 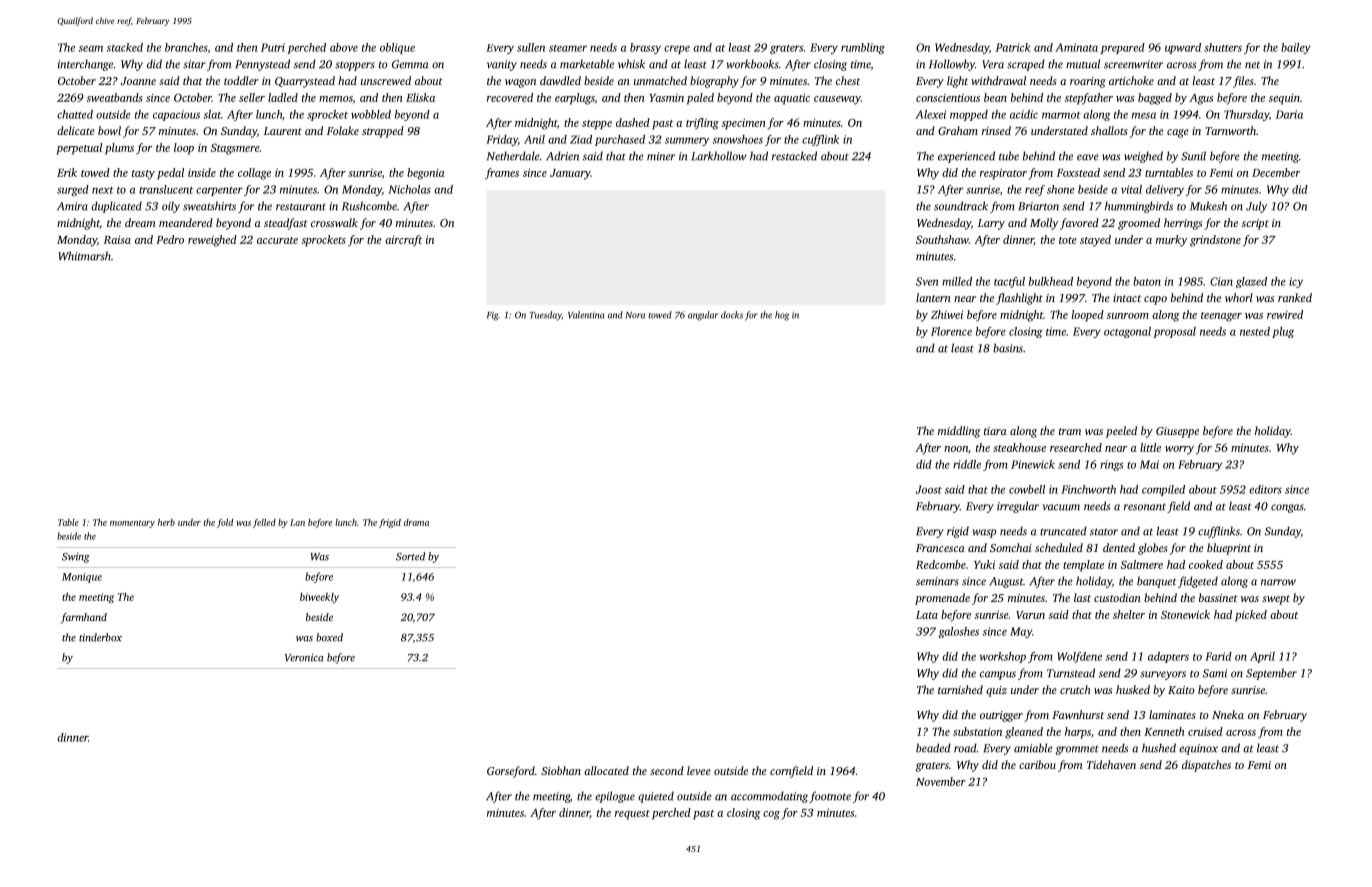 What do you see at coordinates (1001, 716) in the screenshot?
I see `outrigger` at bounding box center [1001, 716].
